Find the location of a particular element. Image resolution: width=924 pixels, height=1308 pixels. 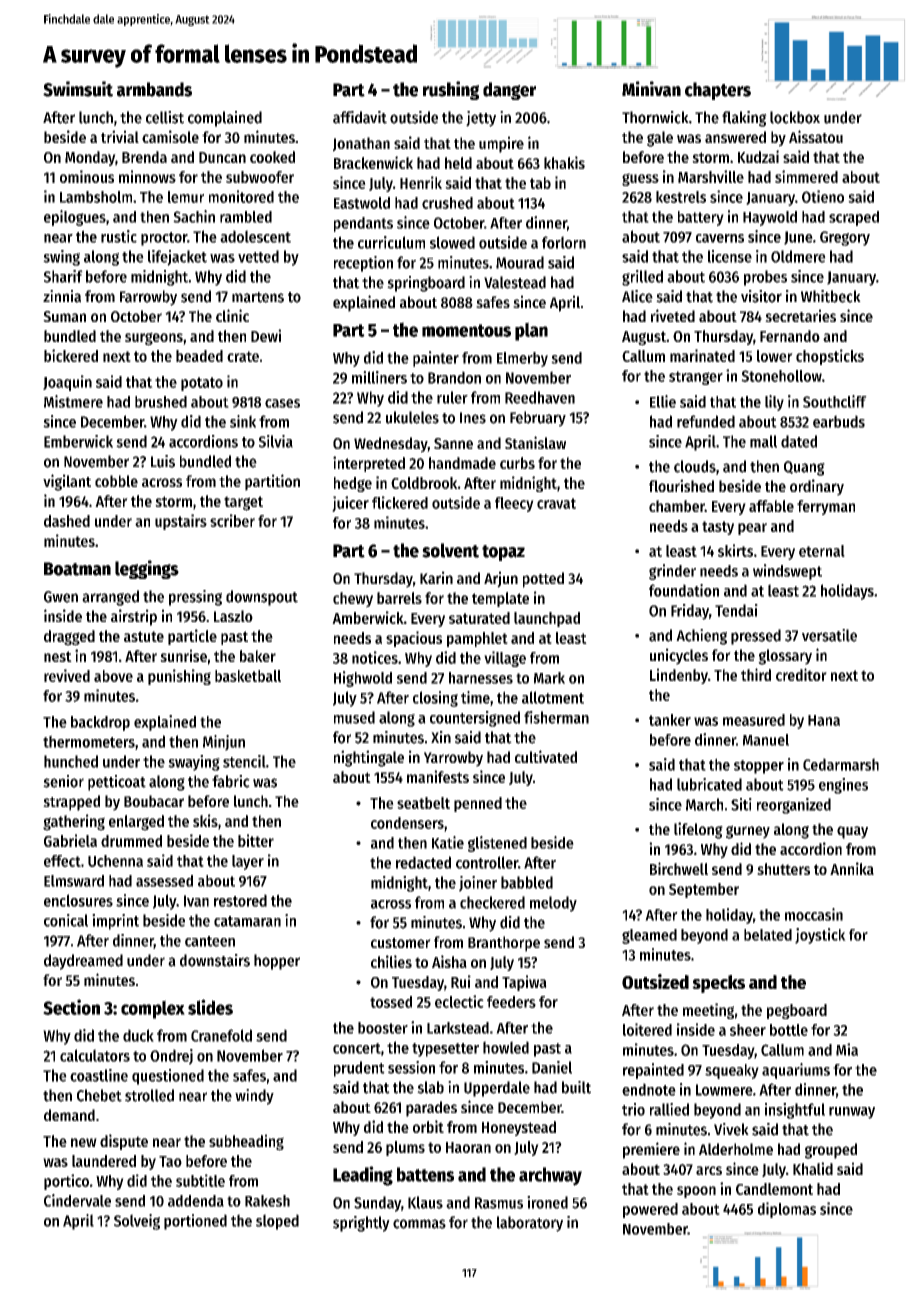

parades is located at coordinates (431, 1109).
